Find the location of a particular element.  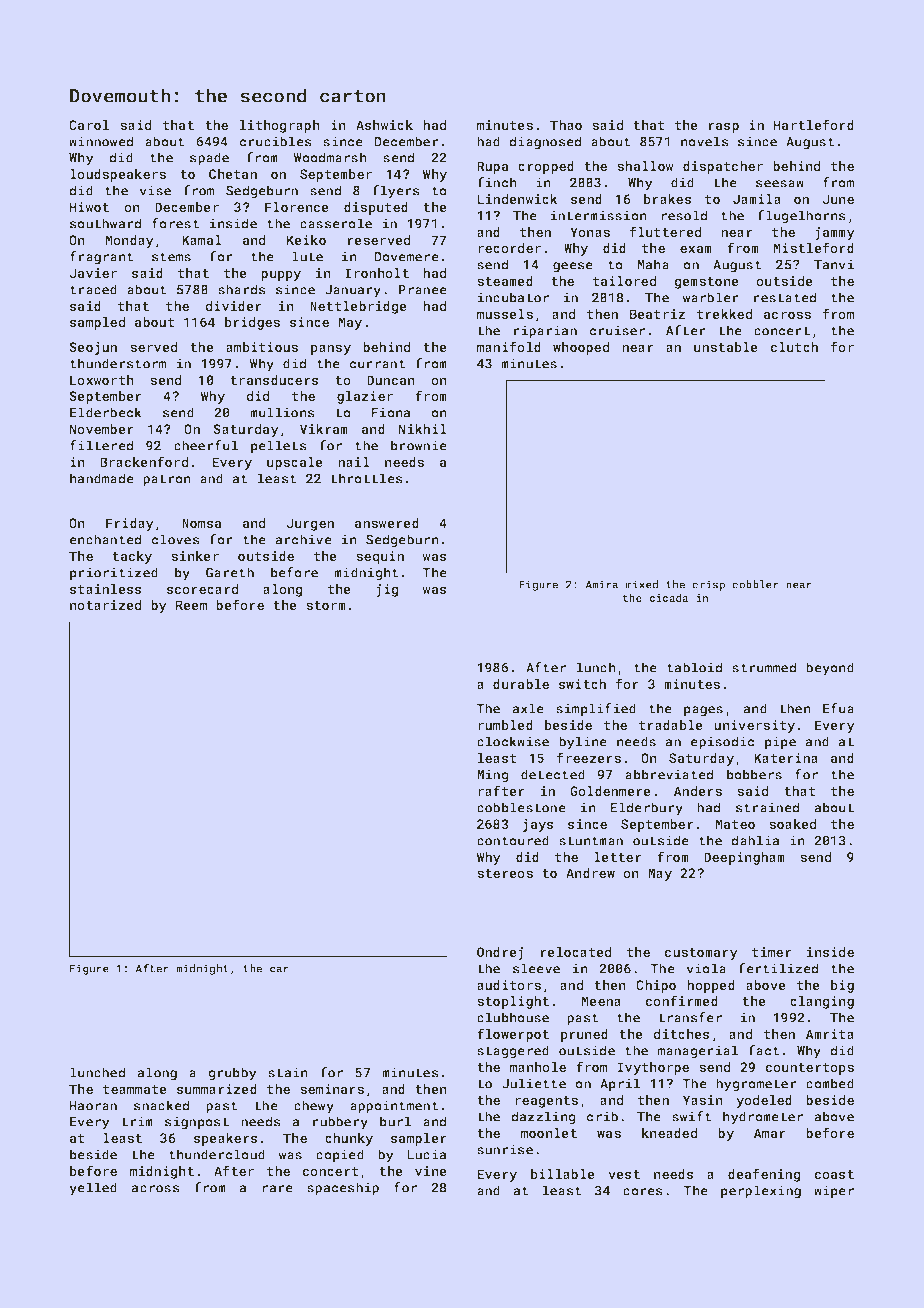

handmade is located at coordinates (102, 478).
